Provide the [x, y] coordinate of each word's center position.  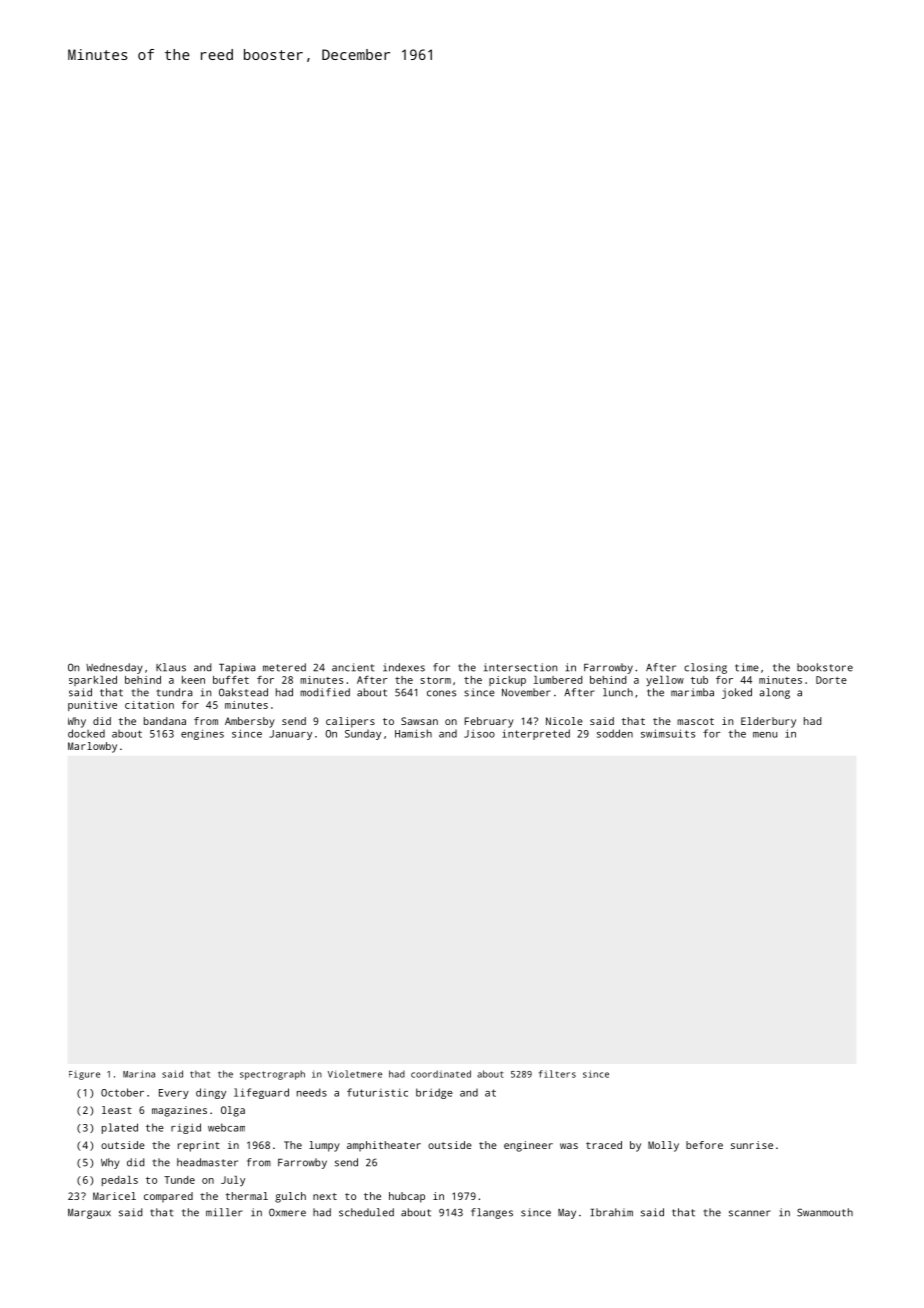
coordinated [441, 1074]
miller [224, 1212]
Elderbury [768, 722]
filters [557, 1074]
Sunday [363, 735]
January [290, 735]
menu [765, 735]
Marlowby [92, 747]
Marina [139, 1074]
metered [284, 667]
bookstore [825, 667]
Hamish [413, 733]
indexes [404, 667]
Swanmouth [825, 1212]
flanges [492, 1213]
